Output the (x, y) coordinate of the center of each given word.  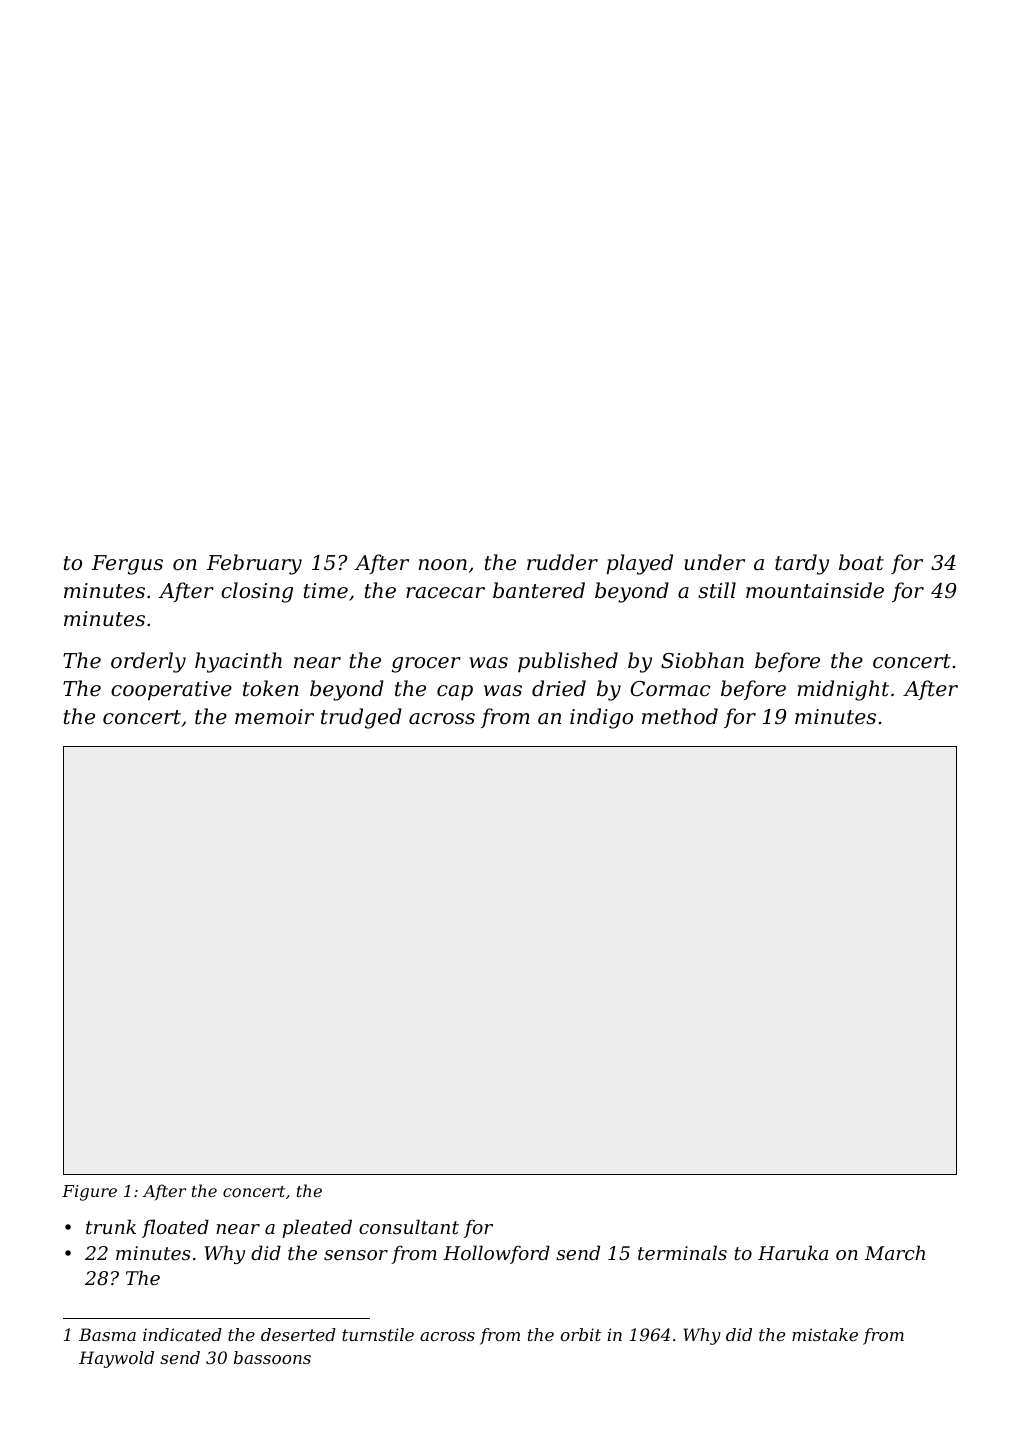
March (895, 1252)
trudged (361, 718)
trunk (111, 1226)
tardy (802, 564)
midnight (843, 690)
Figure (89, 1193)
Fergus (127, 565)
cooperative (171, 691)
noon (443, 565)
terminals (682, 1252)
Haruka (793, 1252)
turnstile (378, 1334)
